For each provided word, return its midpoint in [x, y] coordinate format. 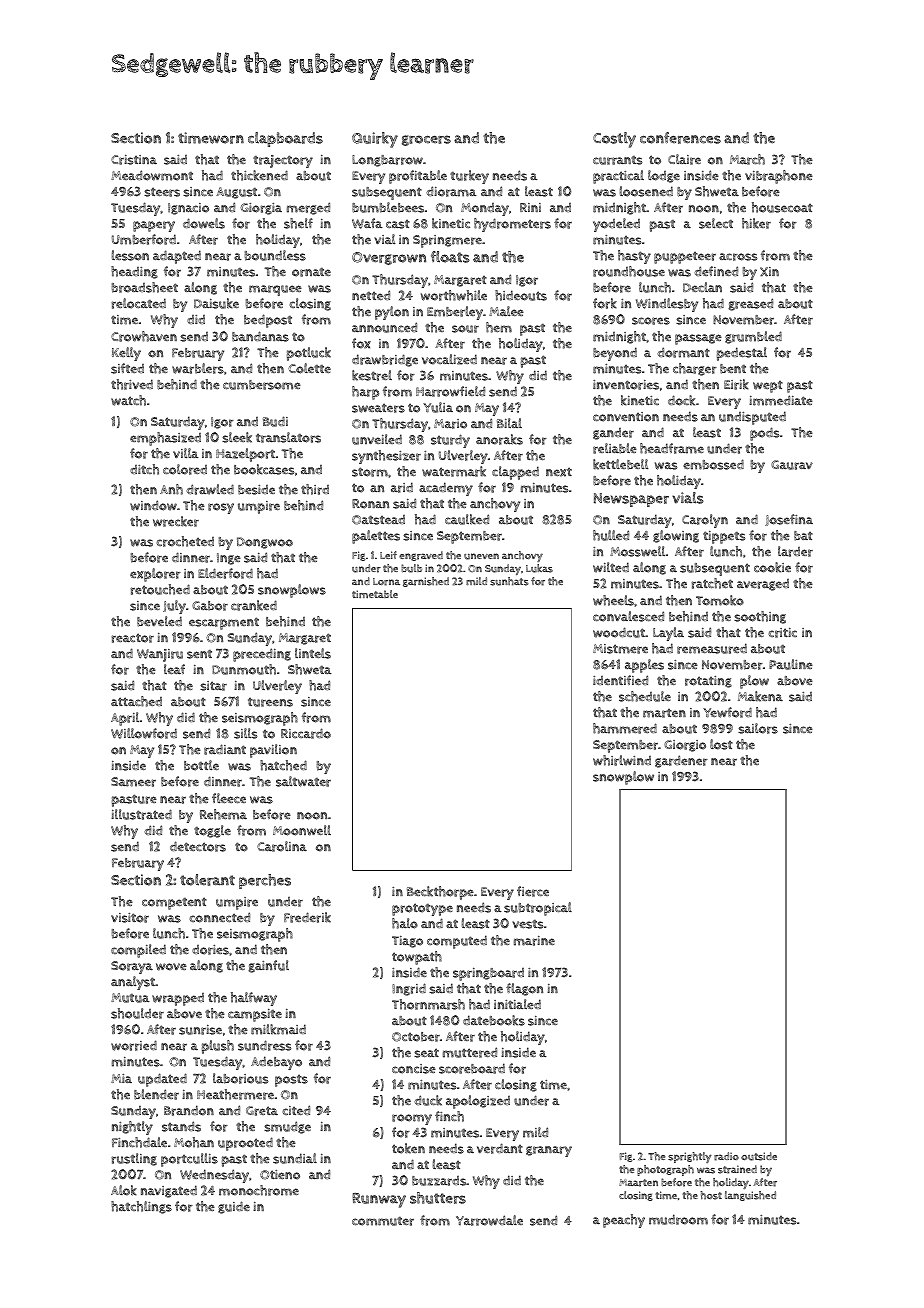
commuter [383, 1221]
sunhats [509, 581]
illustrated [141, 814]
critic [782, 633]
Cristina [134, 160]
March [747, 159]
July [174, 607]
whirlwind [622, 760]
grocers [426, 140]
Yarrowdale [489, 1220]
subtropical [538, 909]
